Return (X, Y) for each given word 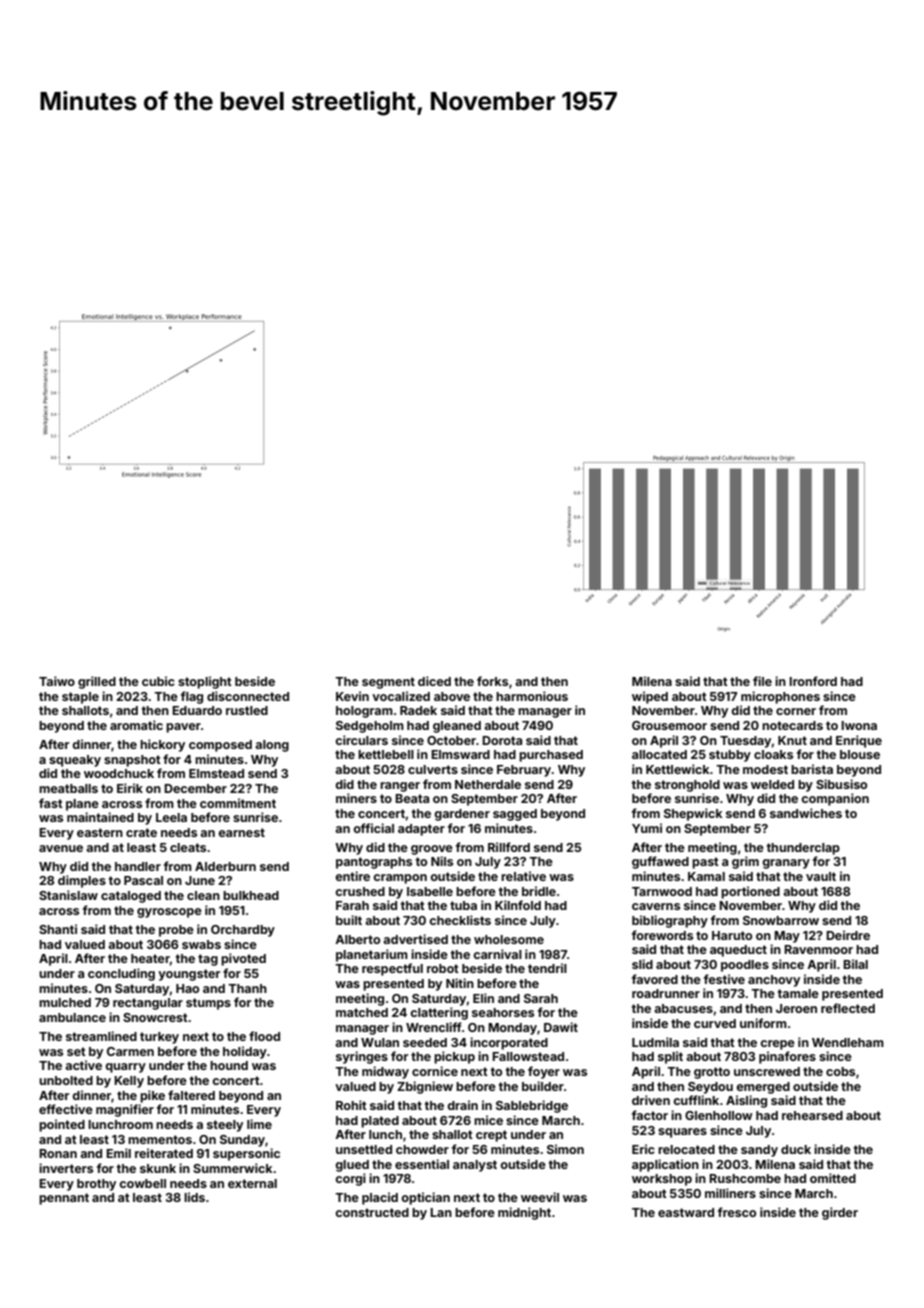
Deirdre (848, 935)
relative (523, 876)
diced (434, 681)
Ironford (813, 681)
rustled (247, 710)
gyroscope (169, 913)
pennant (64, 1199)
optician (425, 1198)
